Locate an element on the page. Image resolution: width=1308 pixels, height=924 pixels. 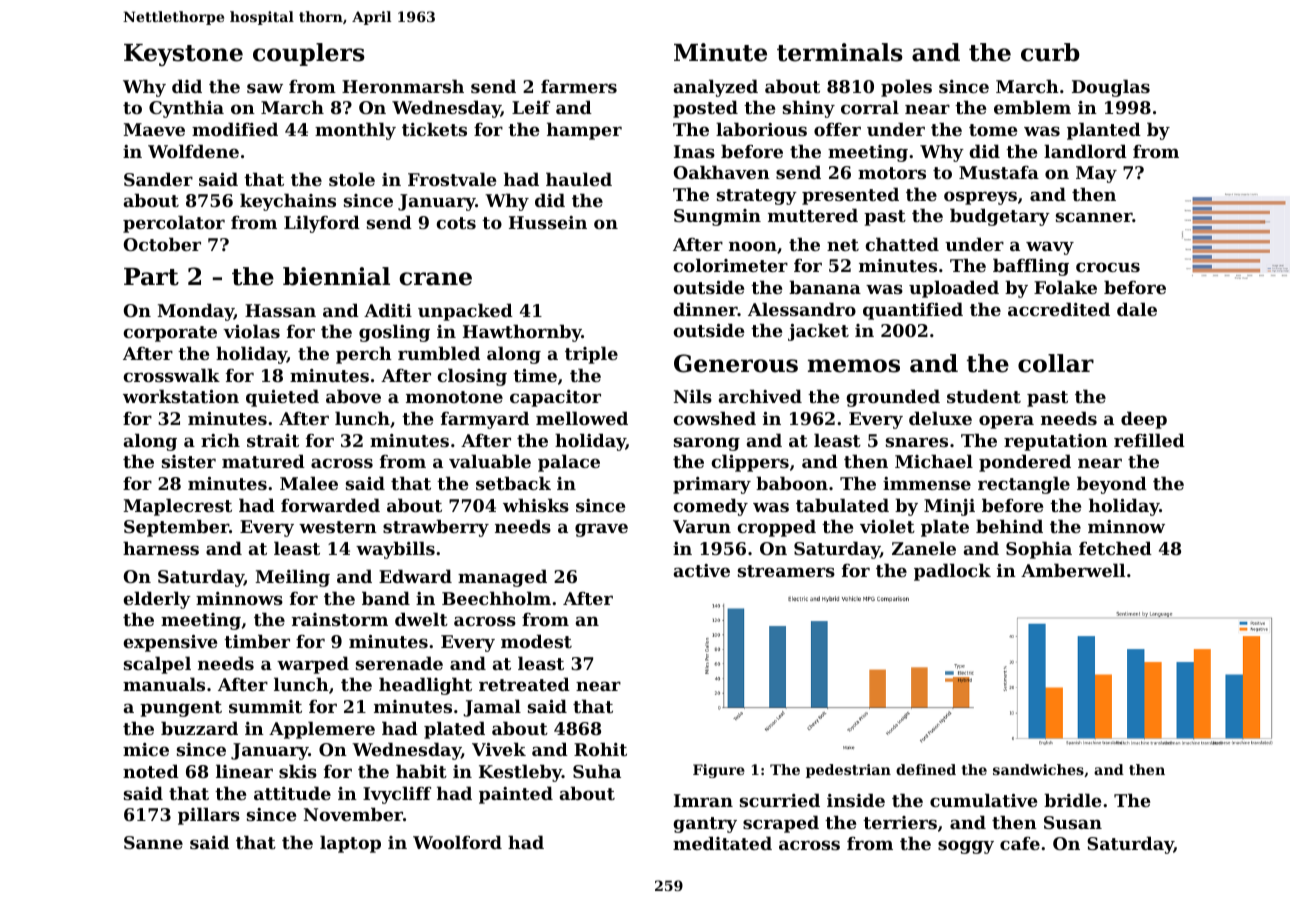
Oakhaven is located at coordinates (722, 172).
